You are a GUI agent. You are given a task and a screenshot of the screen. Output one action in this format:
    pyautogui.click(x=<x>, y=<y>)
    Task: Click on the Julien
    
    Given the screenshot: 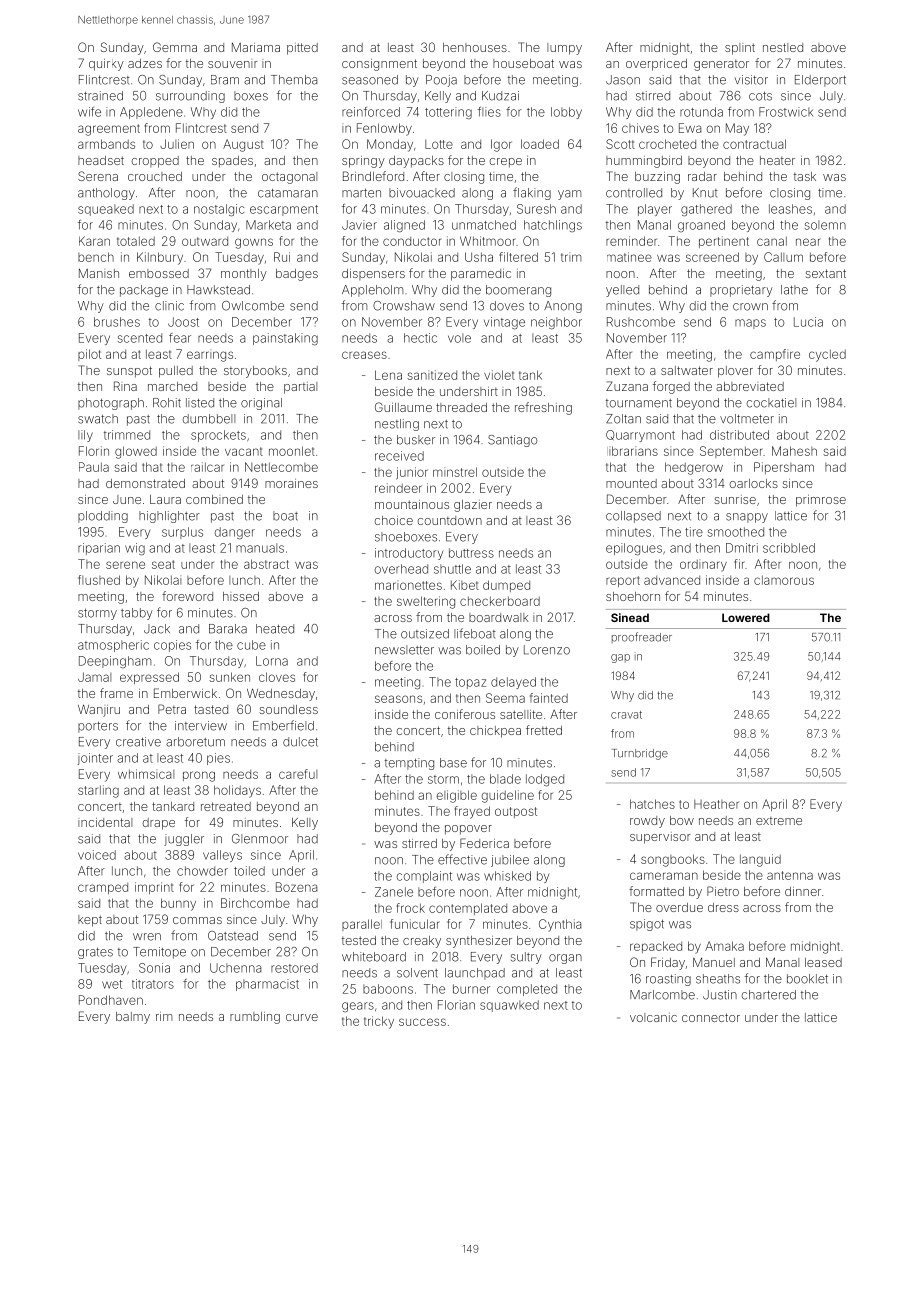 What is the action you would take?
    pyautogui.click(x=177, y=144)
